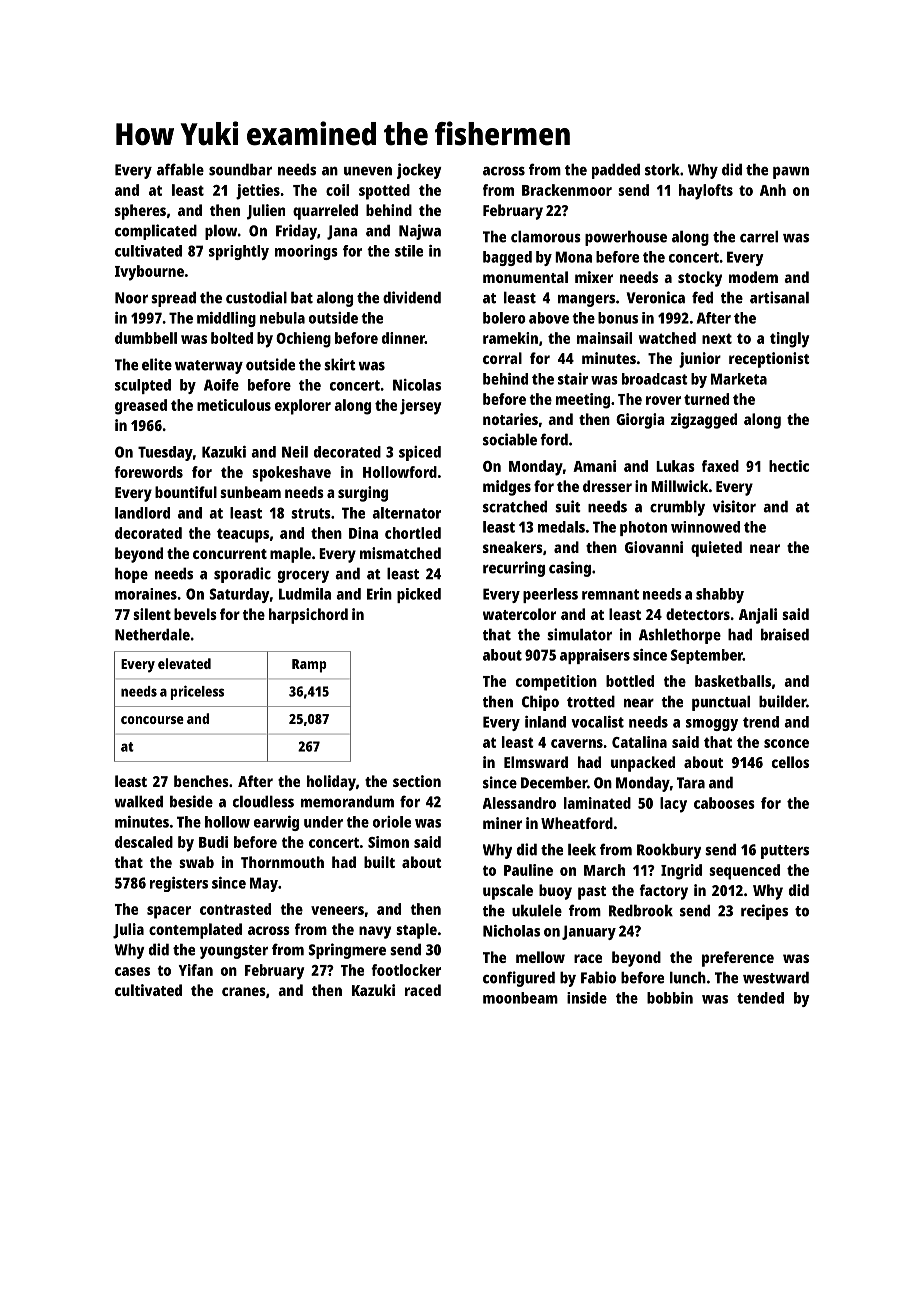  I want to click on factory, so click(664, 892).
